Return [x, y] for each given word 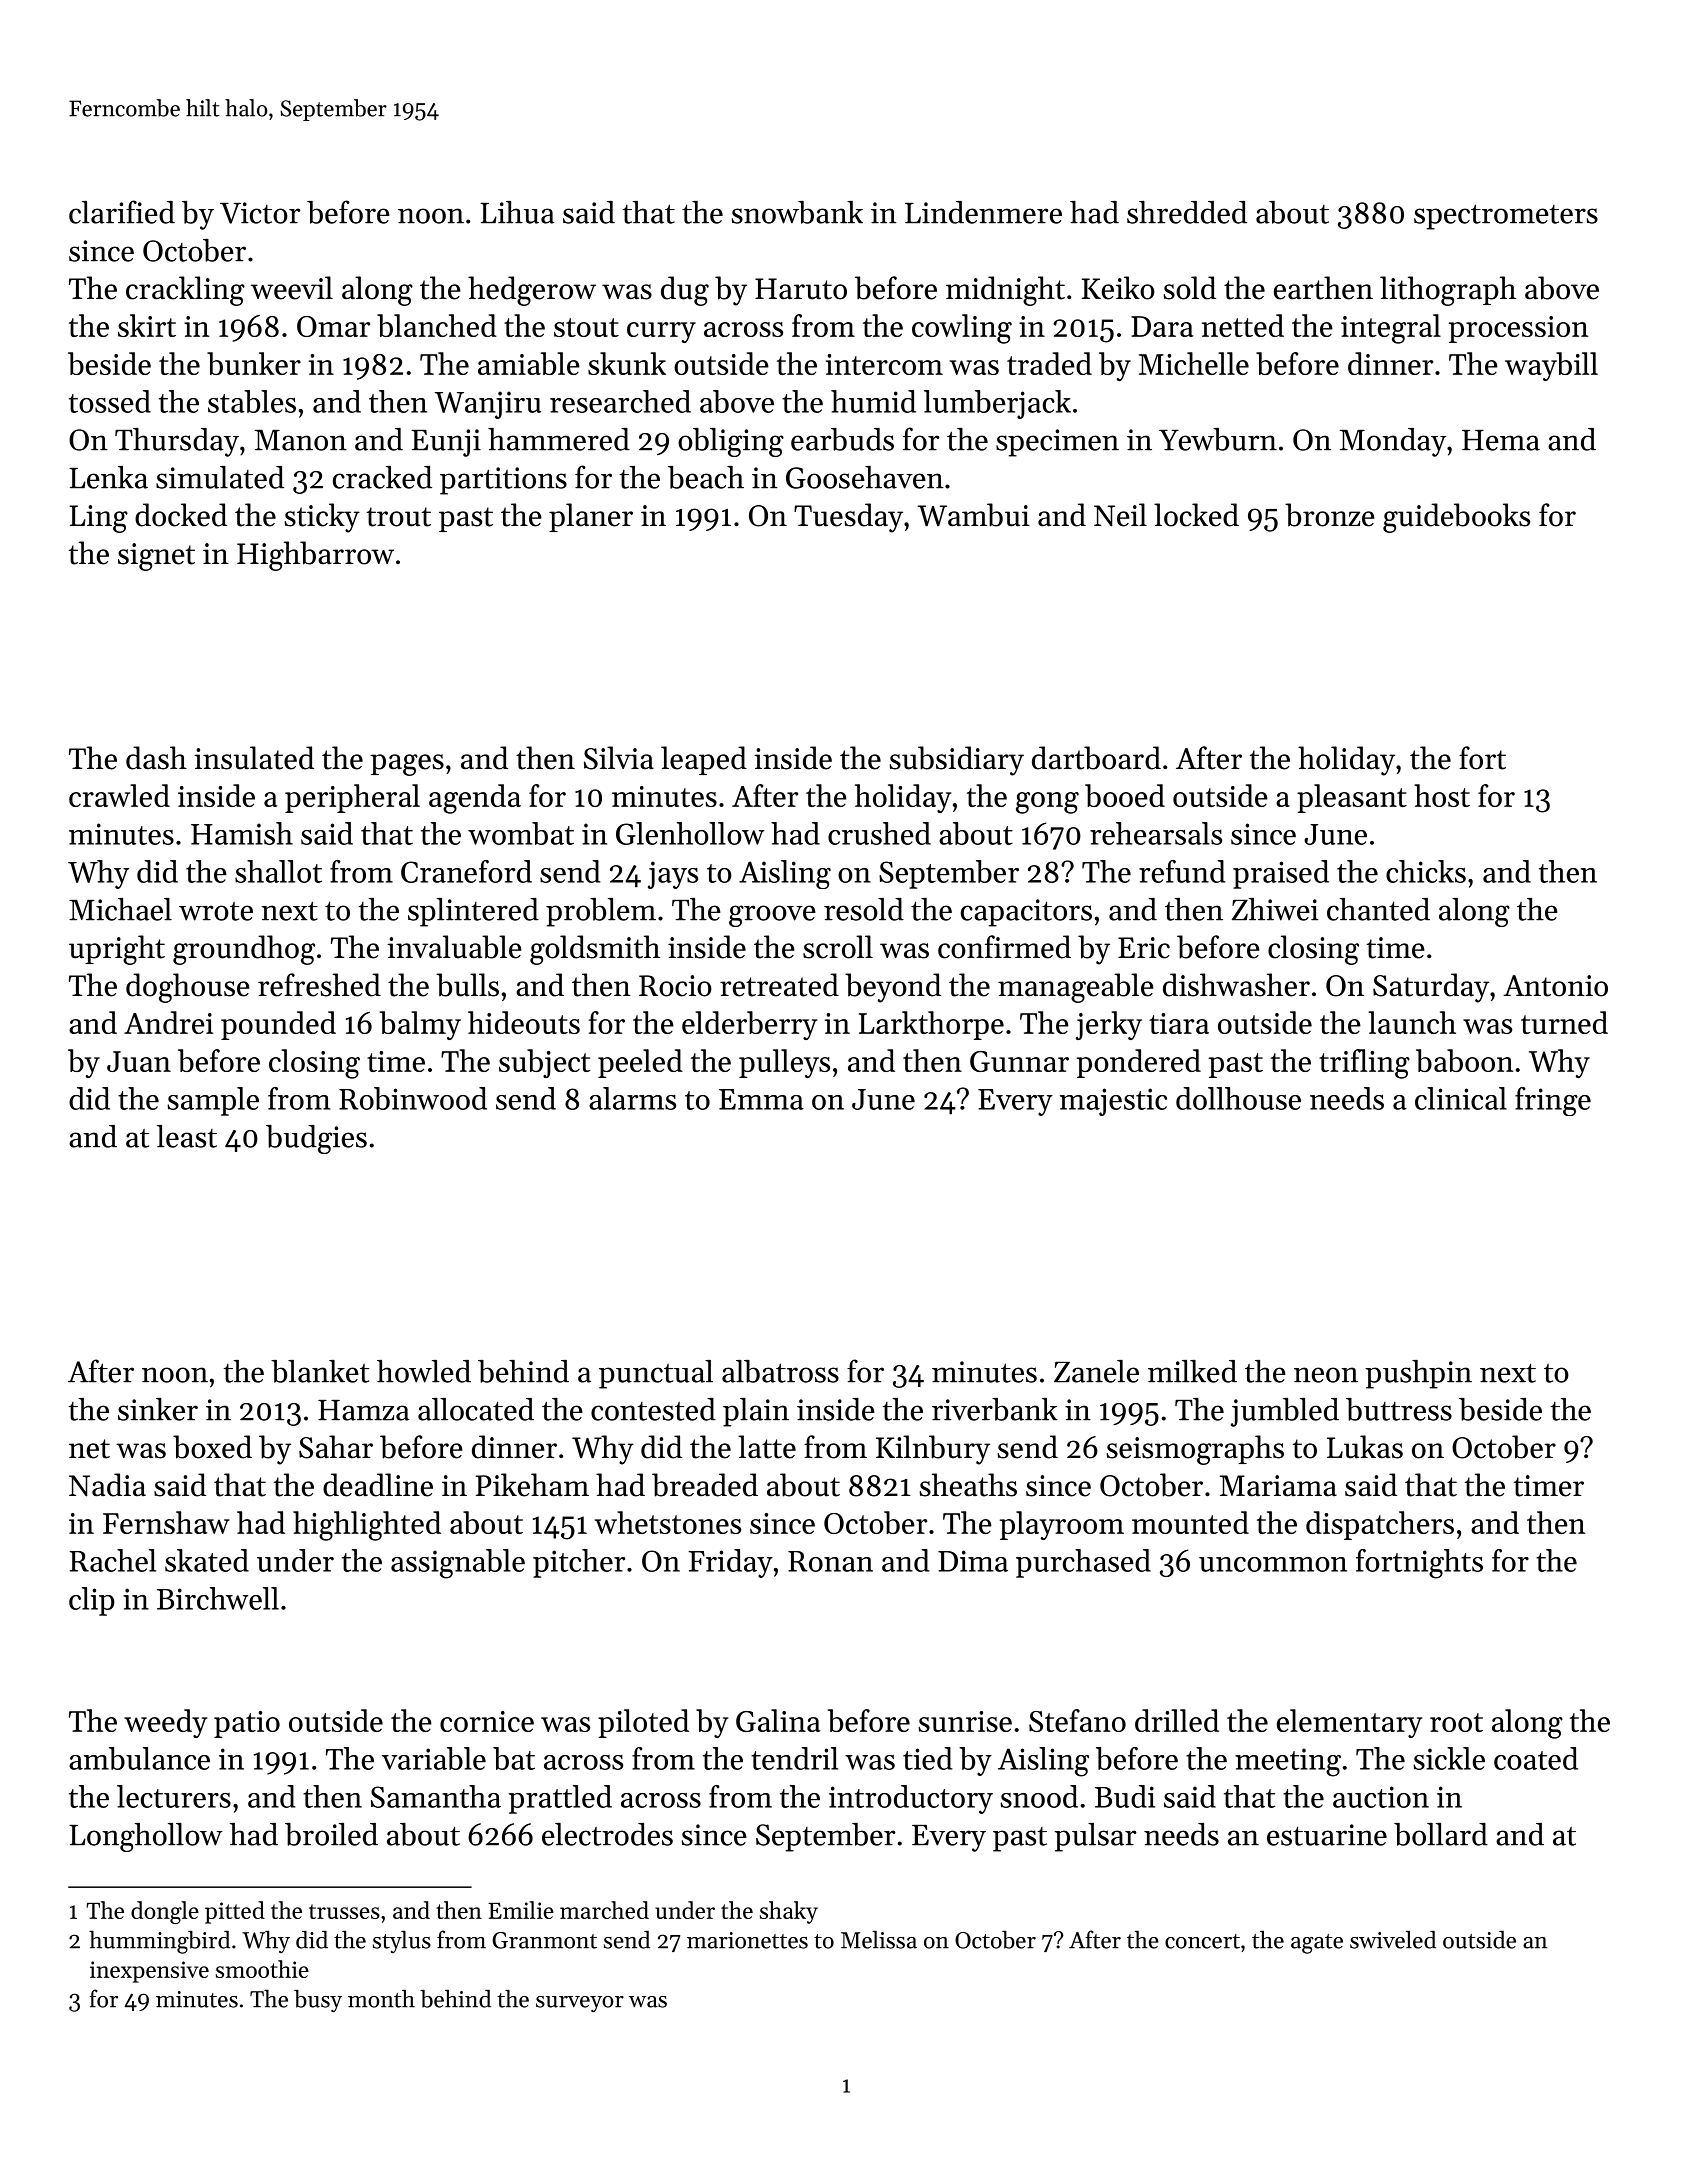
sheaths [968, 1485]
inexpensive [149, 1972]
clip [92, 1601]
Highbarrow [315, 556]
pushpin [1418, 1374]
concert [1202, 1941]
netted [1243, 325]
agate [1317, 1944]
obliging [731, 442]
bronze [1330, 515]
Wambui [974, 515]
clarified [122, 212]
